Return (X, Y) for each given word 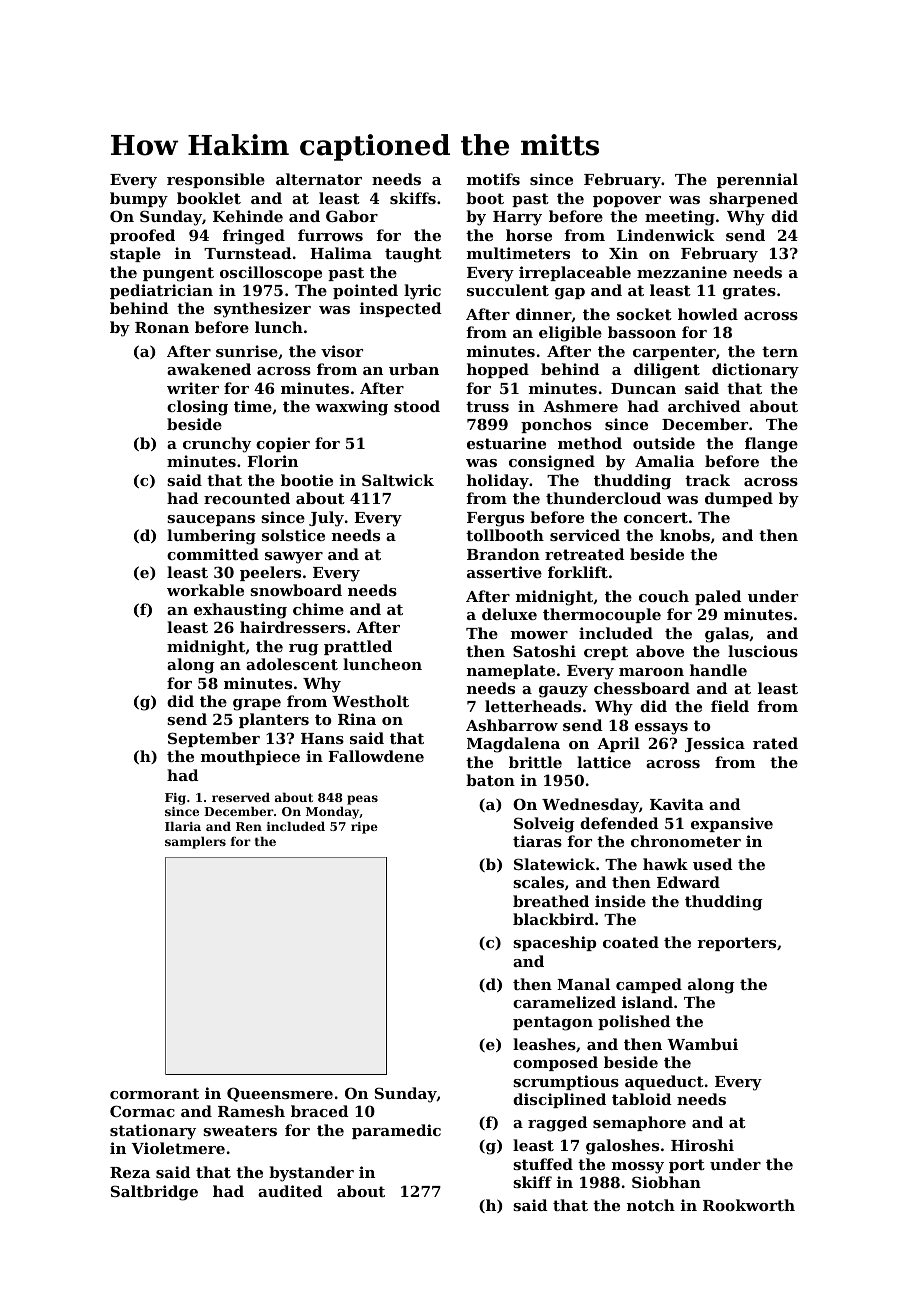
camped (649, 985)
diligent (667, 371)
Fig (175, 799)
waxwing (351, 408)
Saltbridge (154, 1193)
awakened (209, 369)
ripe (364, 828)
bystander (311, 1174)
